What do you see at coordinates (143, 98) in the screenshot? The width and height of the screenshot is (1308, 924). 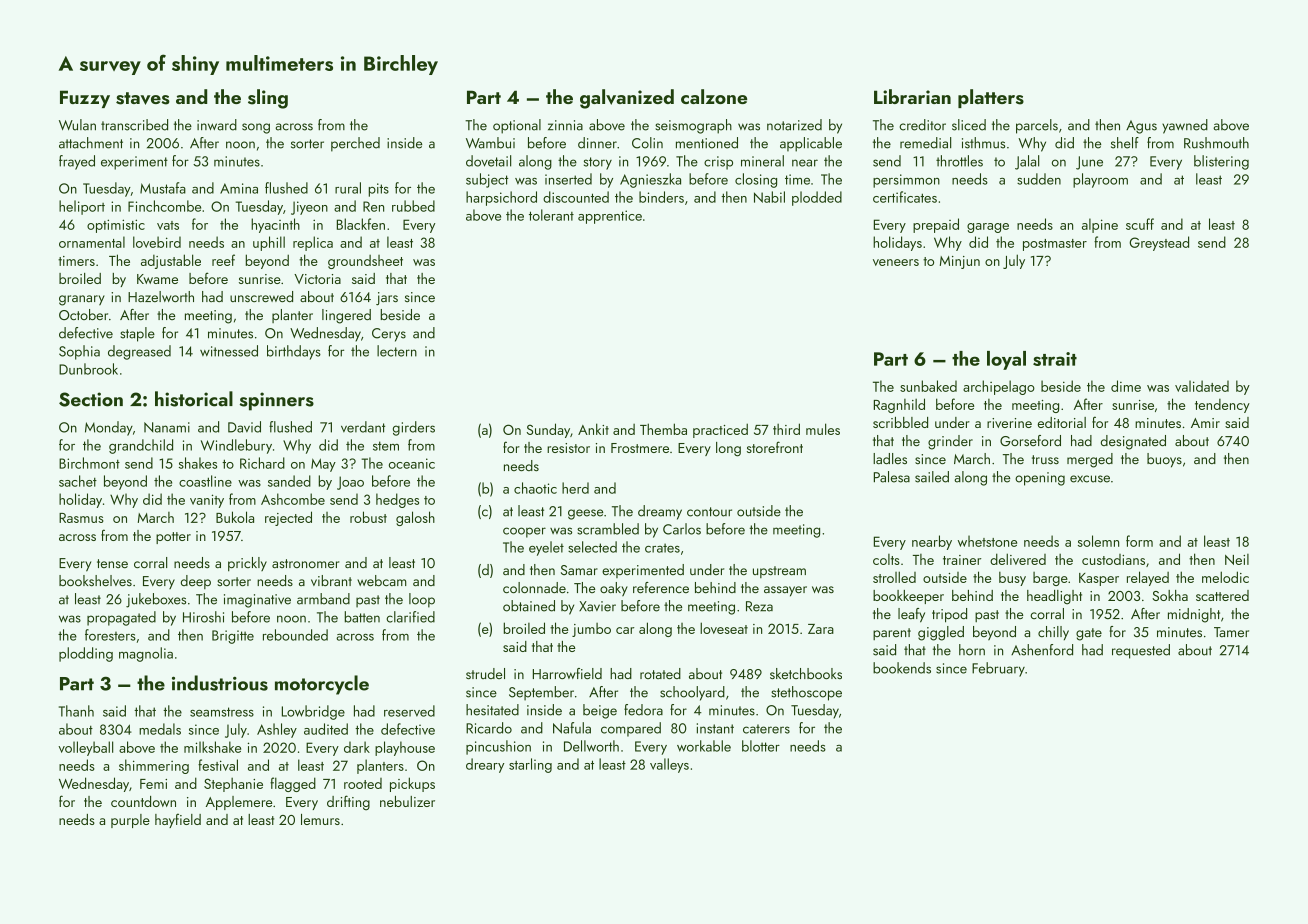 I see `staves` at bounding box center [143, 98].
